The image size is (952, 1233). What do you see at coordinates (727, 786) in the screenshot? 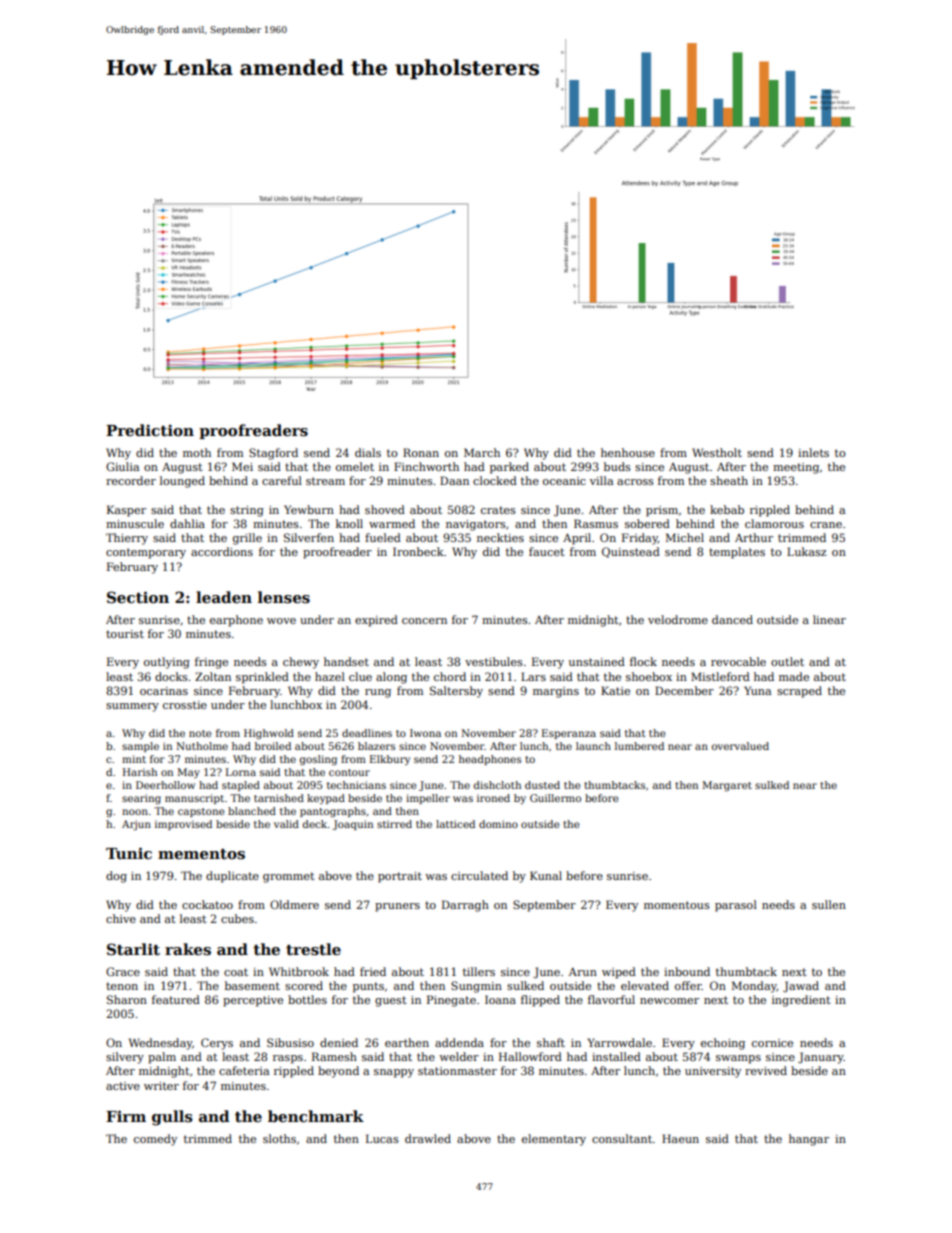
I see `Margaret` at bounding box center [727, 786].
